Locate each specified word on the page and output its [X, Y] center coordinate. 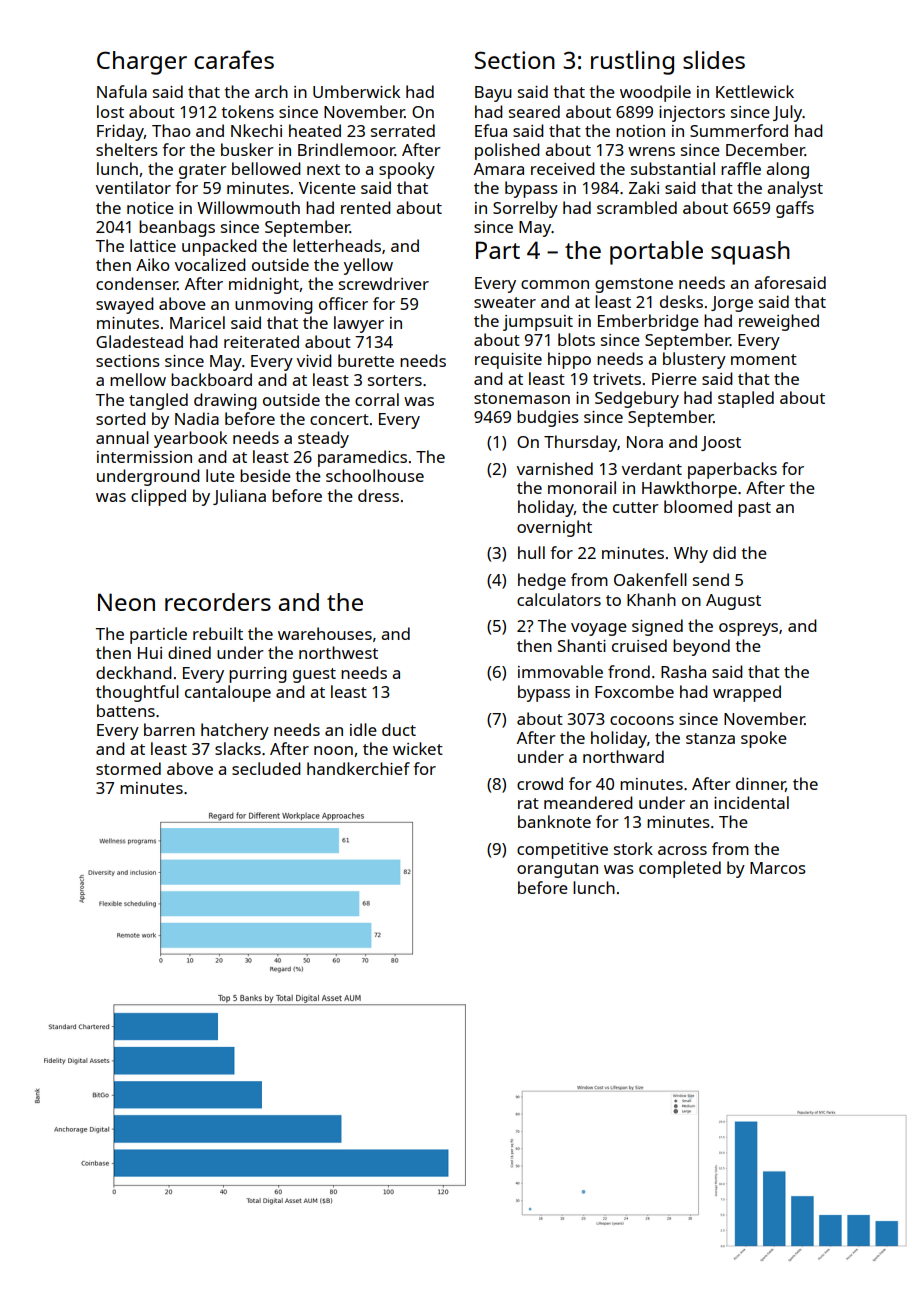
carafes [234, 59]
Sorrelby [525, 209]
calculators [559, 599]
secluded [266, 768]
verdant [652, 468]
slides [714, 59]
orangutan [557, 870]
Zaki [644, 187]
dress [378, 495]
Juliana [239, 497]
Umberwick [356, 91]
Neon [126, 602]
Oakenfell [650, 579]
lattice [153, 245]
